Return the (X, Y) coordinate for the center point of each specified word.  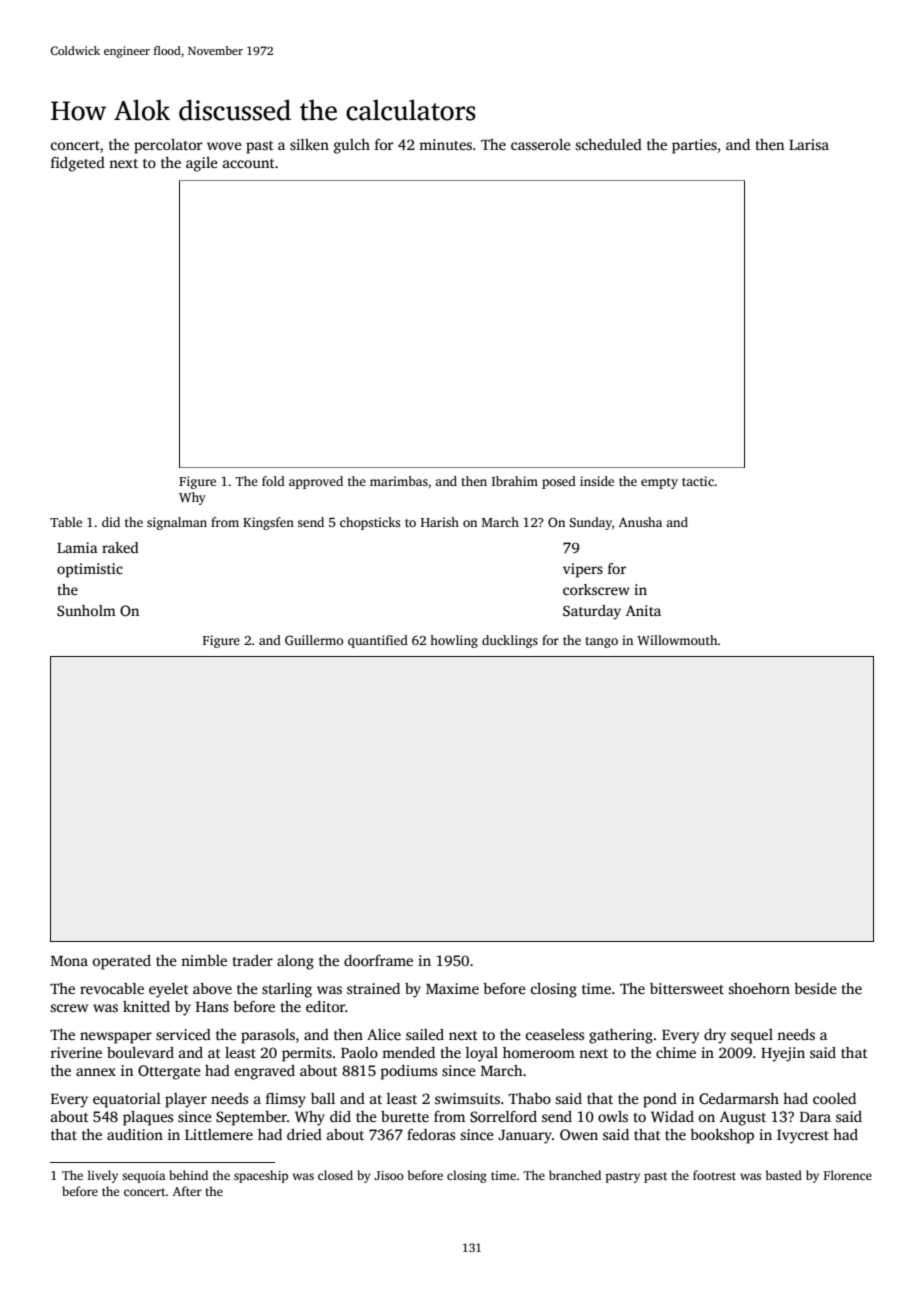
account (249, 163)
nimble (204, 960)
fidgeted (78, 164)
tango (601, 642)
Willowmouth (677, 640)
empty (659, 483)
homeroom (539, 1052)
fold (273, 481)
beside (815, 988)
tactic (698, 481)
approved (316, 482)
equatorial (127, 1100)
